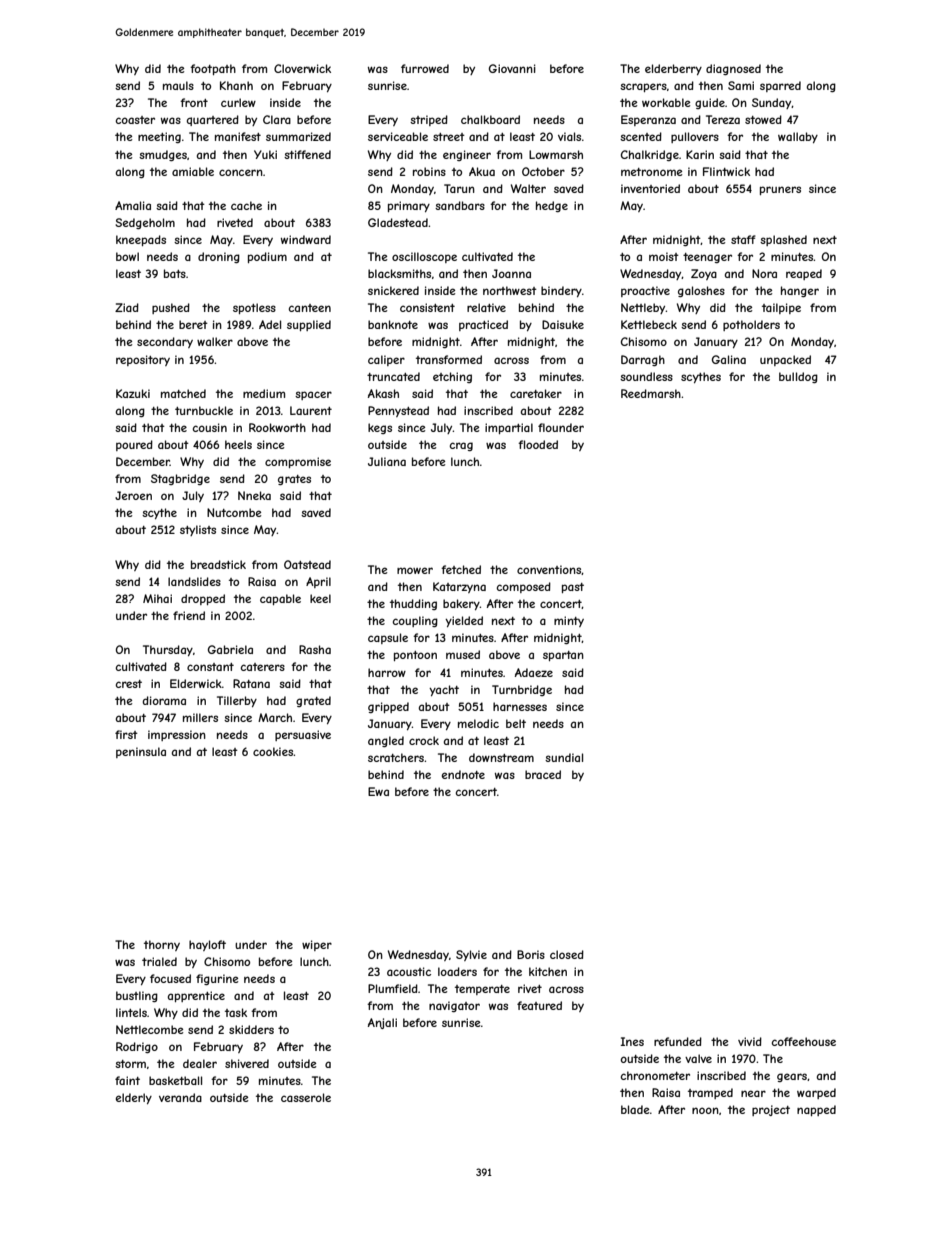 Image resolution: width=952 pixels, height=1233 pixels. Describe the element at coordinates (302, 68) in the screenshot. I see `Cloverwick` at that location.
